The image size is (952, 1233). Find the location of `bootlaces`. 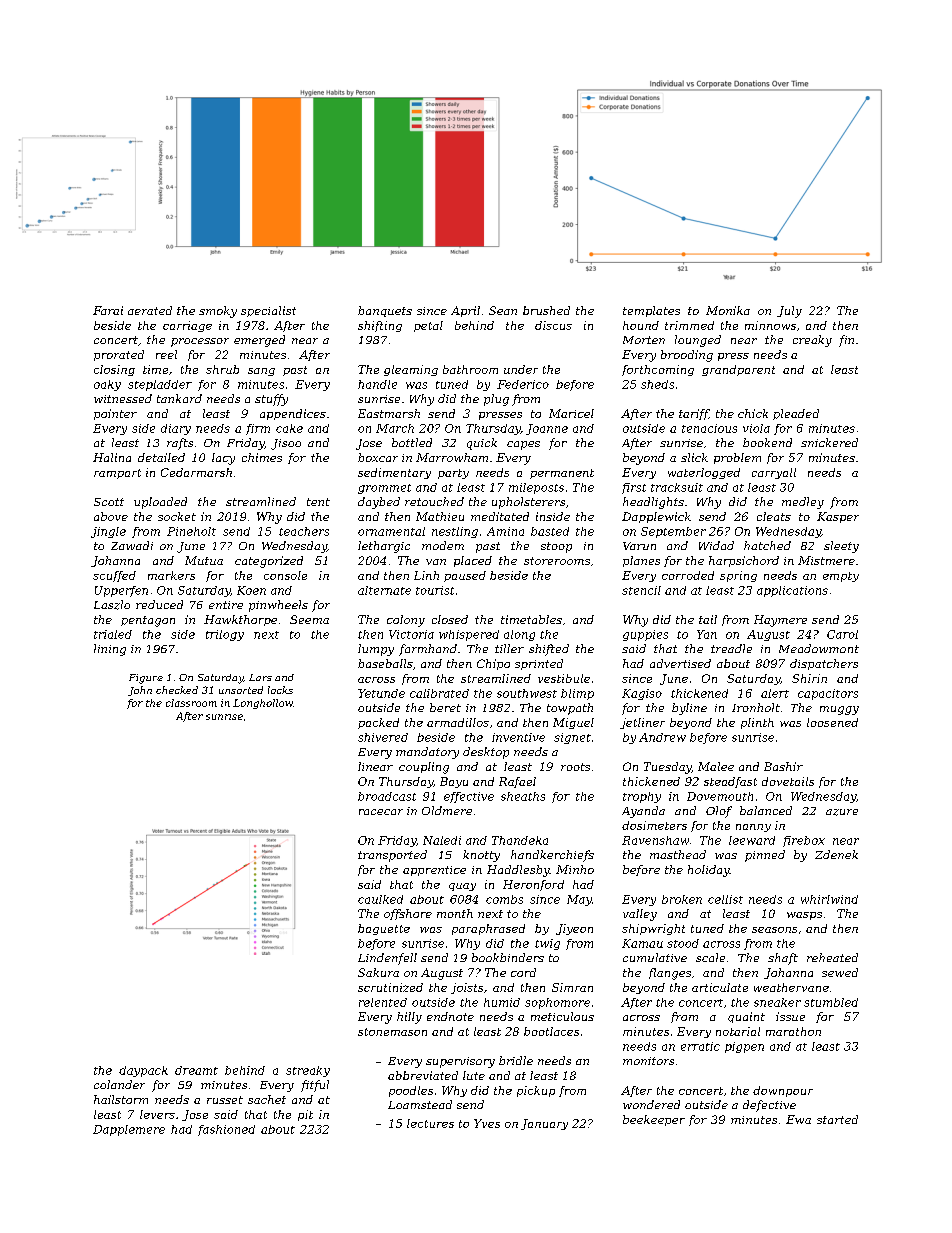

bootlaces is located at coordinates (551, 1031).
